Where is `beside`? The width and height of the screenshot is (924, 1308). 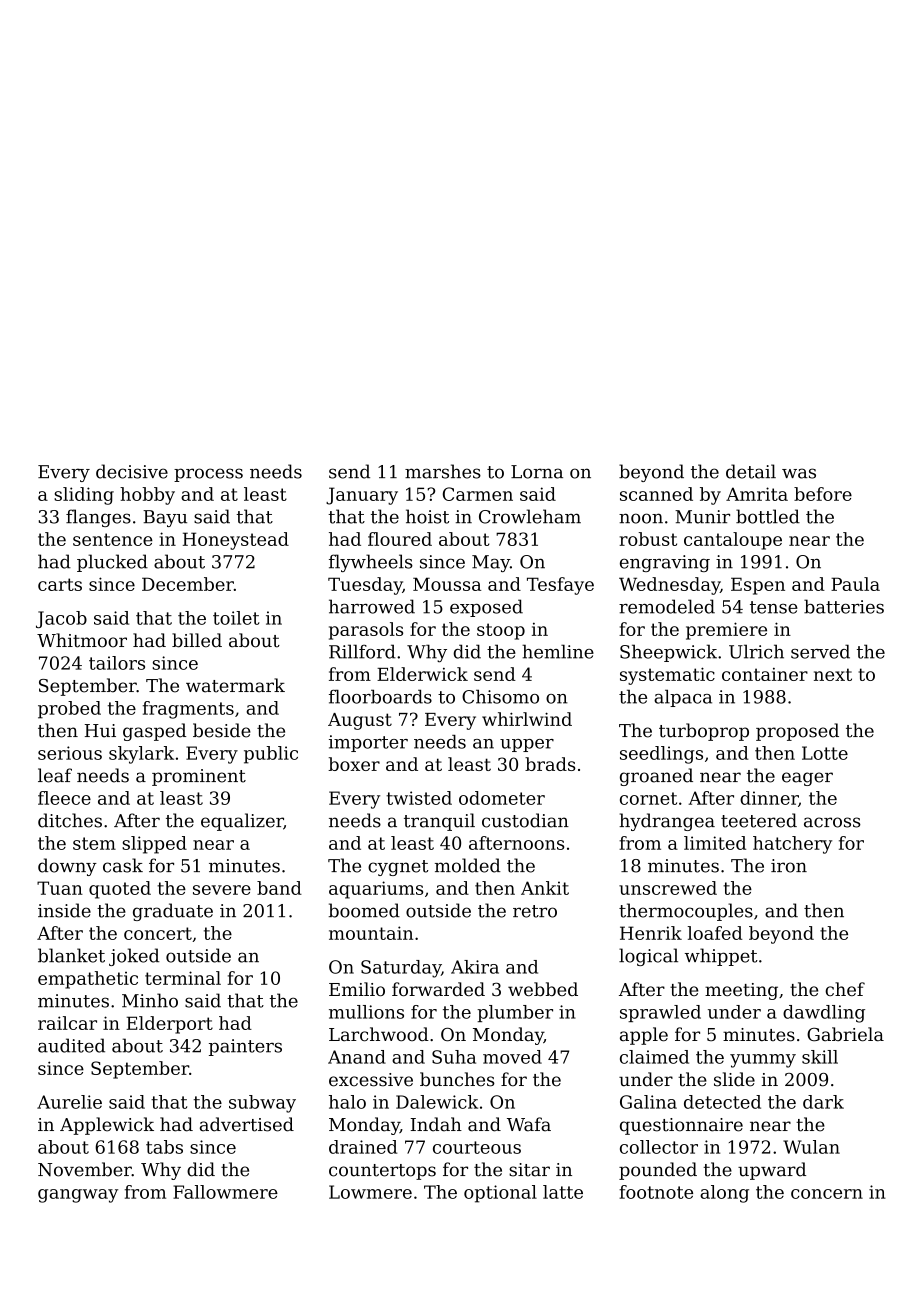 beside is located at coordinates (222, 730).
